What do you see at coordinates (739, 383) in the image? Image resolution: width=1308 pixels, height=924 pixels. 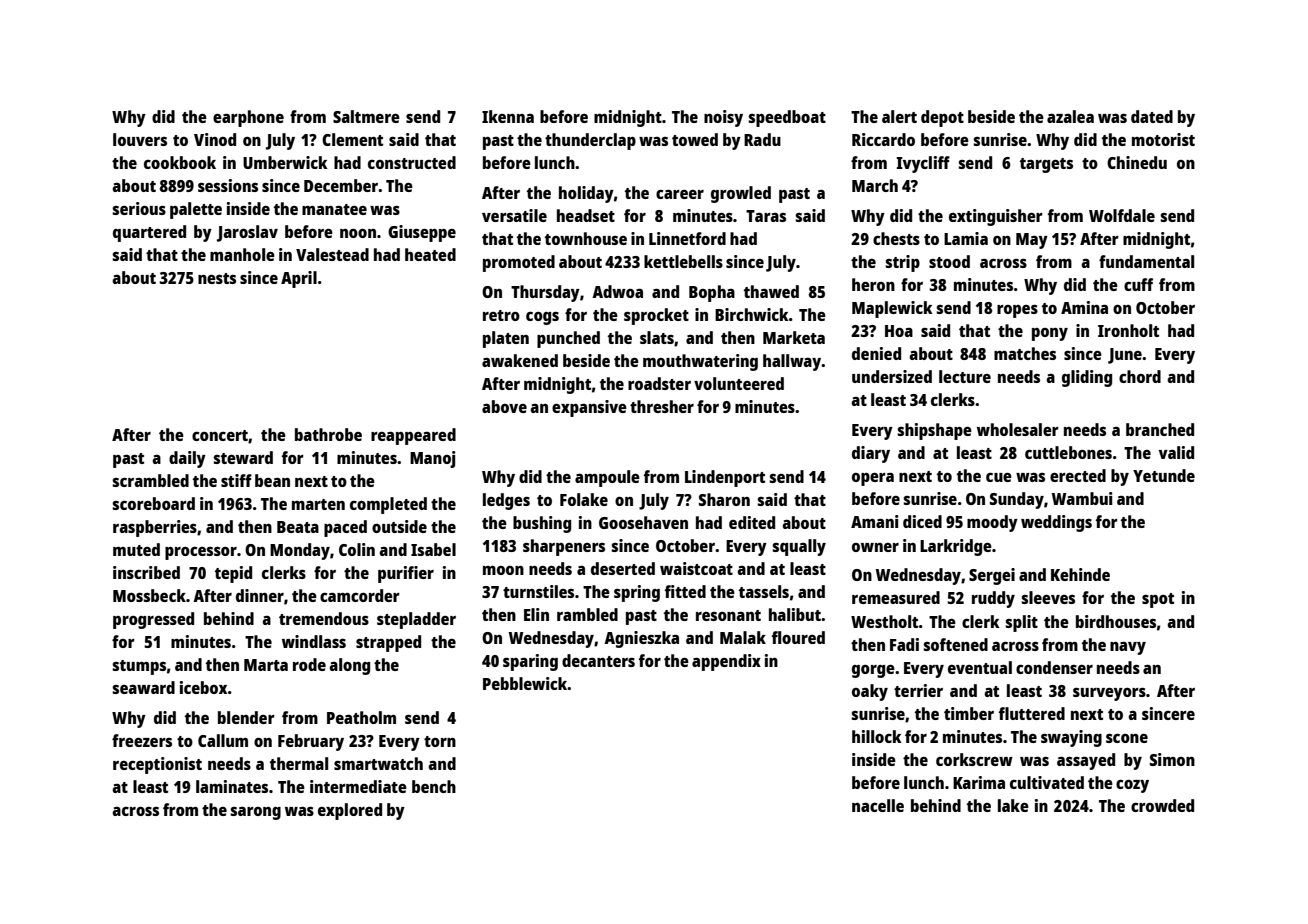 I see `volunteered` at bounding box center [739, 383].
